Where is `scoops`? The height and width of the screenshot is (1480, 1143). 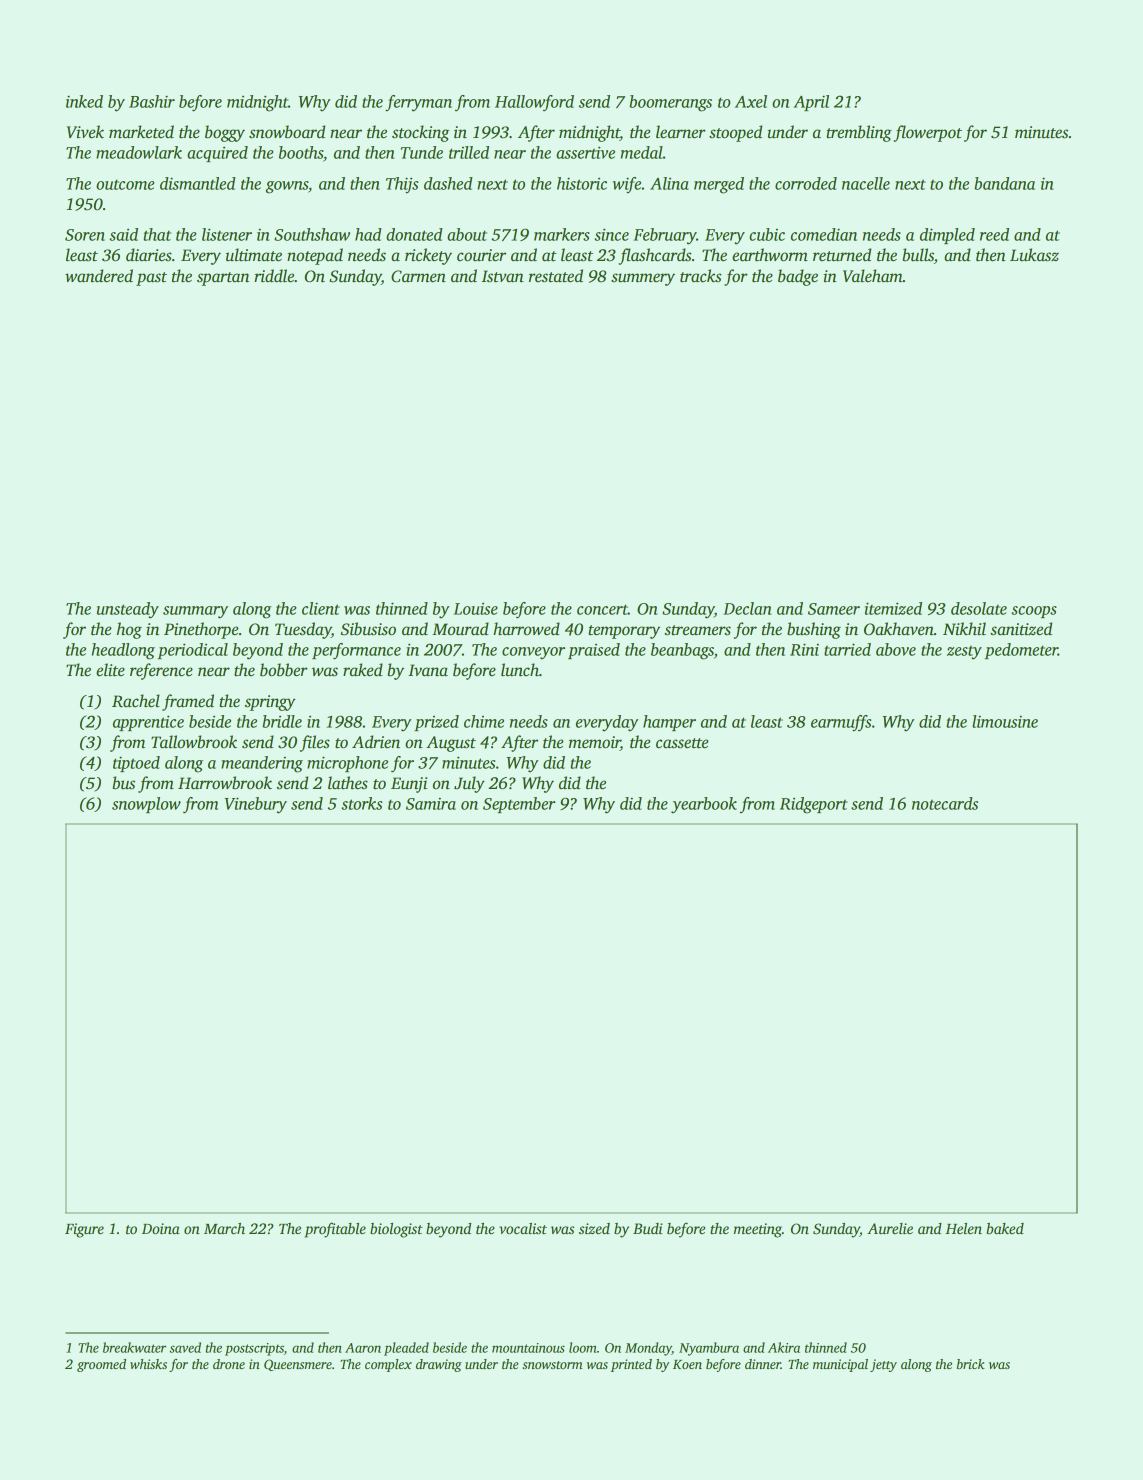 scoops is located at coordinates (1034, 612).
